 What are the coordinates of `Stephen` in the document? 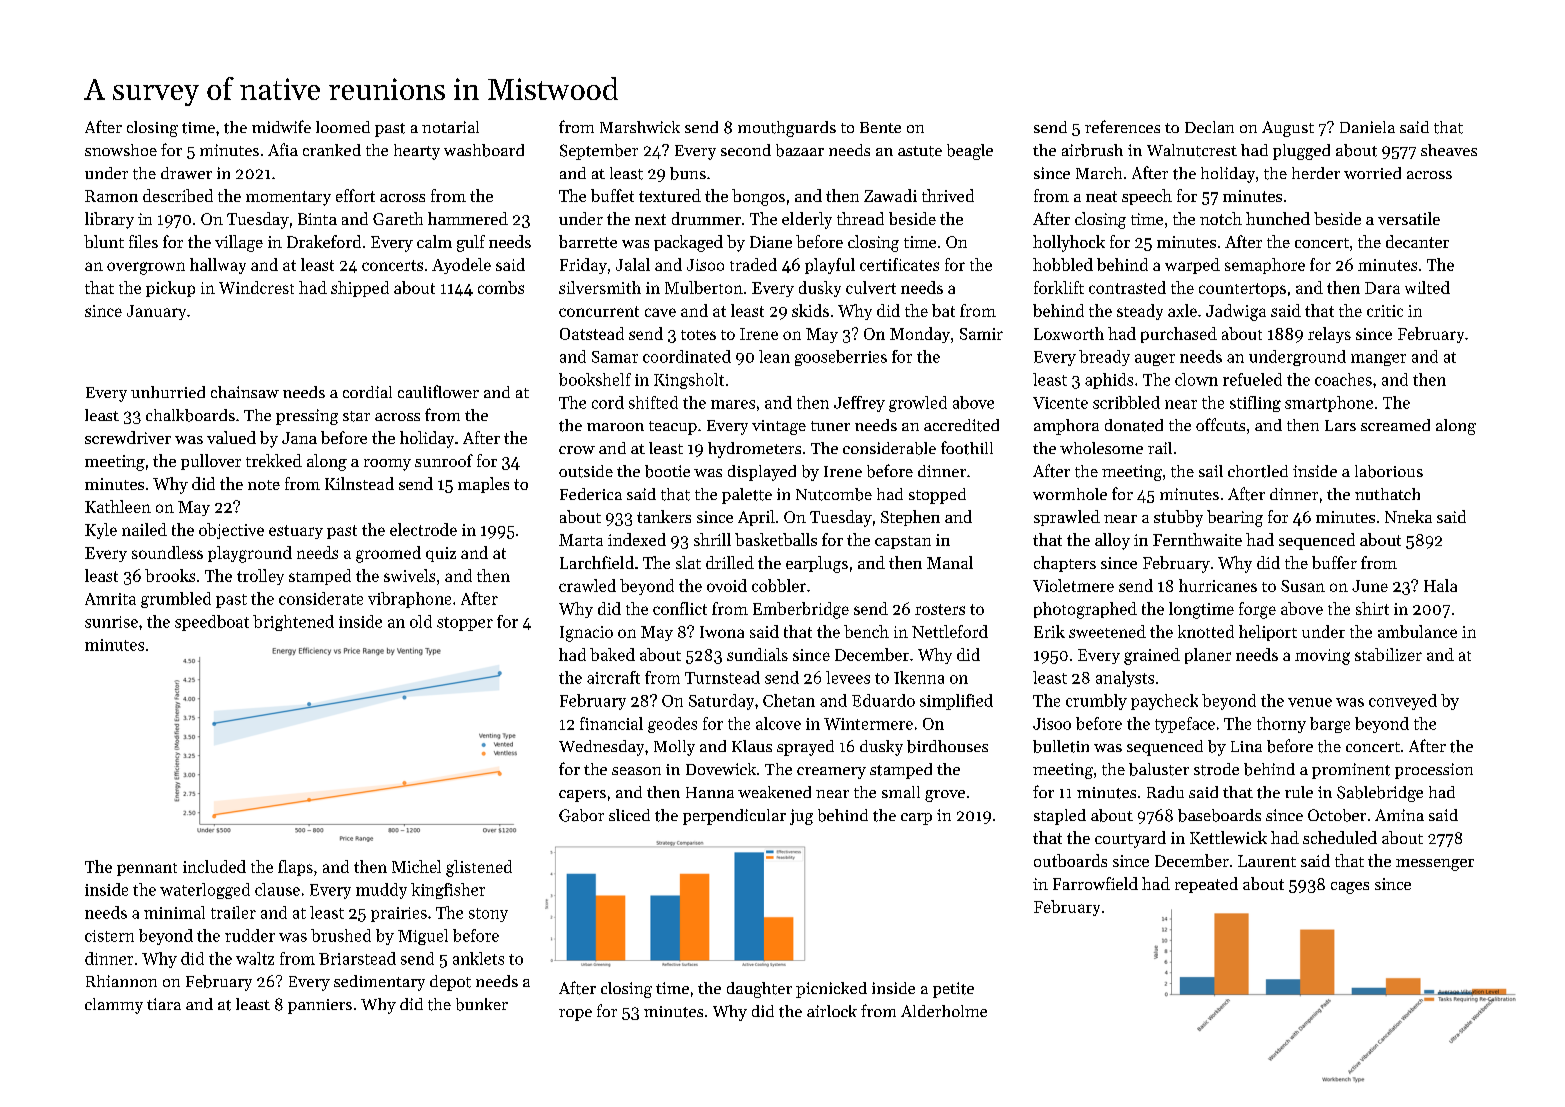 It's located at (910, 518).
